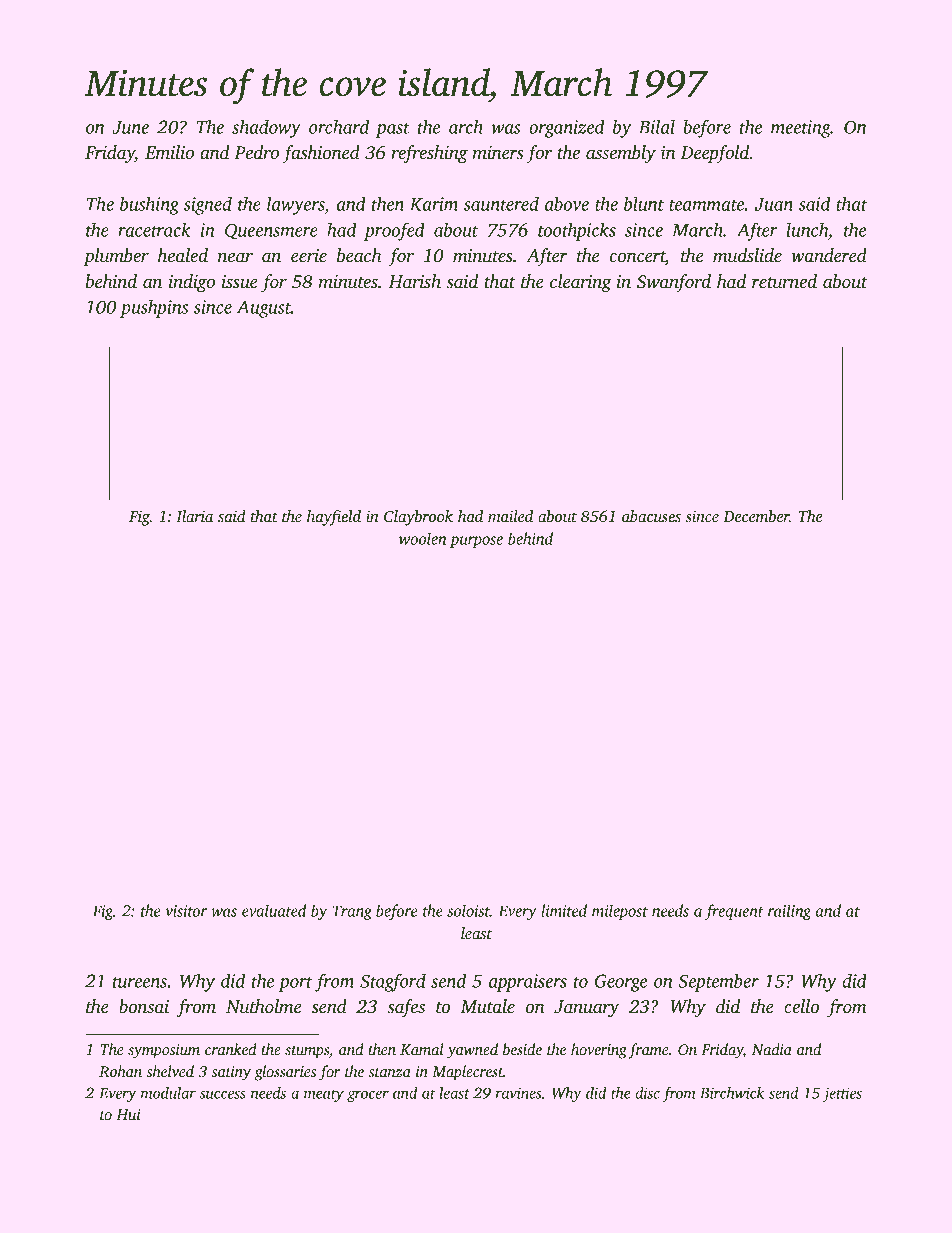 This screenshot has width=952, height=1233. What do you see at coordinates (130, 127) in the screenshot?
I see `June` at bounding box center [130, 127].
